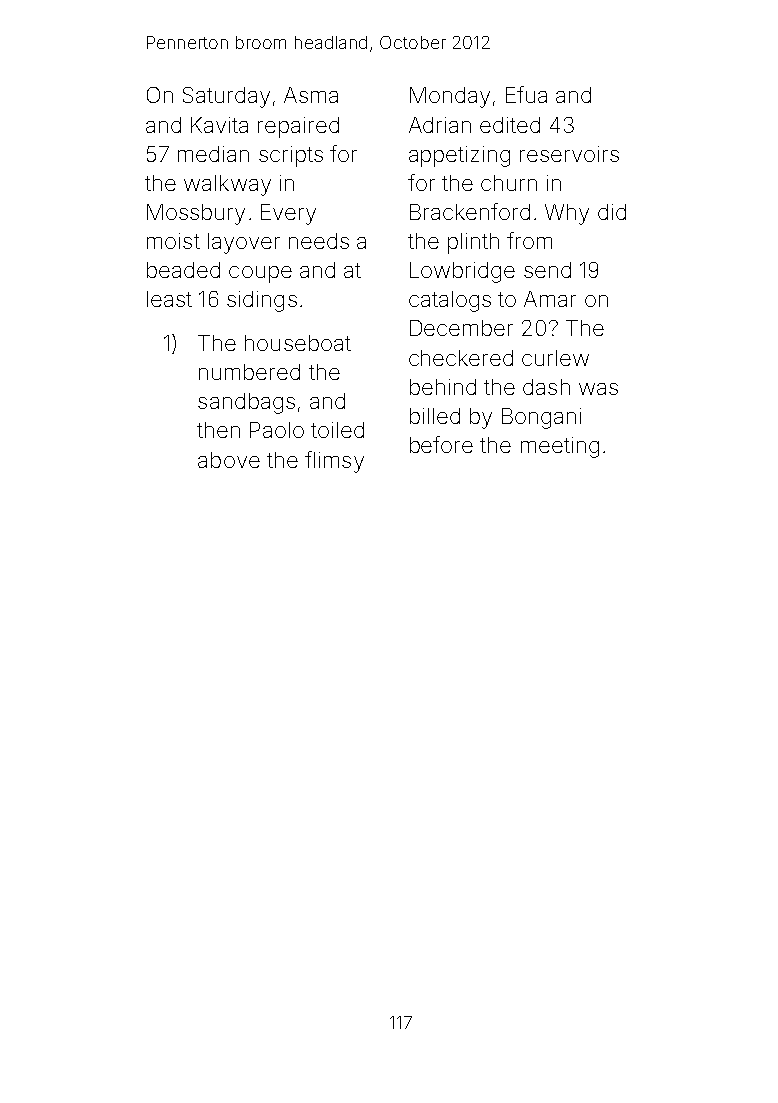  I want to click on Every, so click(288, 214).
